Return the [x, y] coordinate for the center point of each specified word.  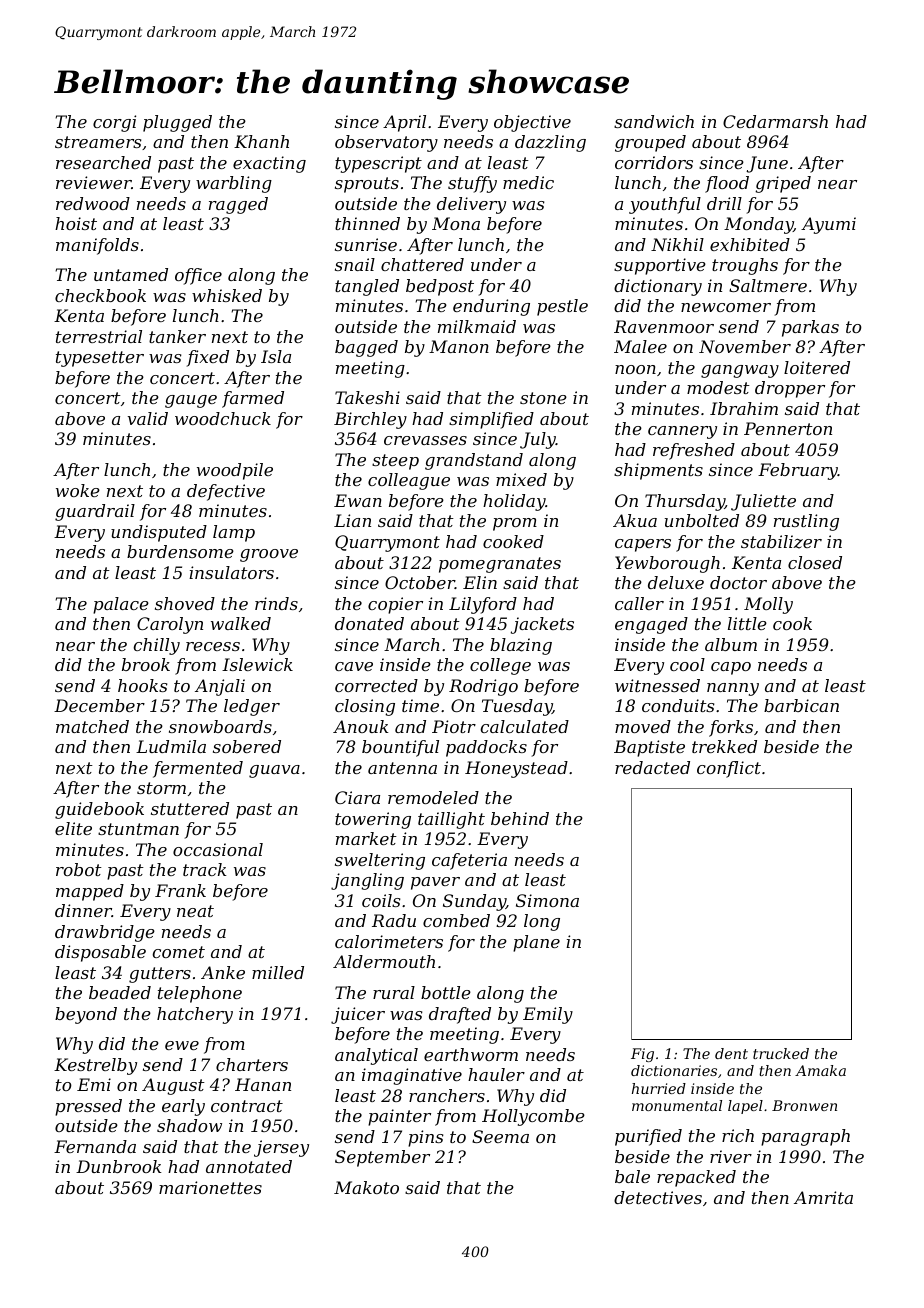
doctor [738, 582]
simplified [491, 420]
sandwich [654, 121]
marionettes [210, 1187]
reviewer [94, 182]
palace [121, 605]
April [404, 123]
